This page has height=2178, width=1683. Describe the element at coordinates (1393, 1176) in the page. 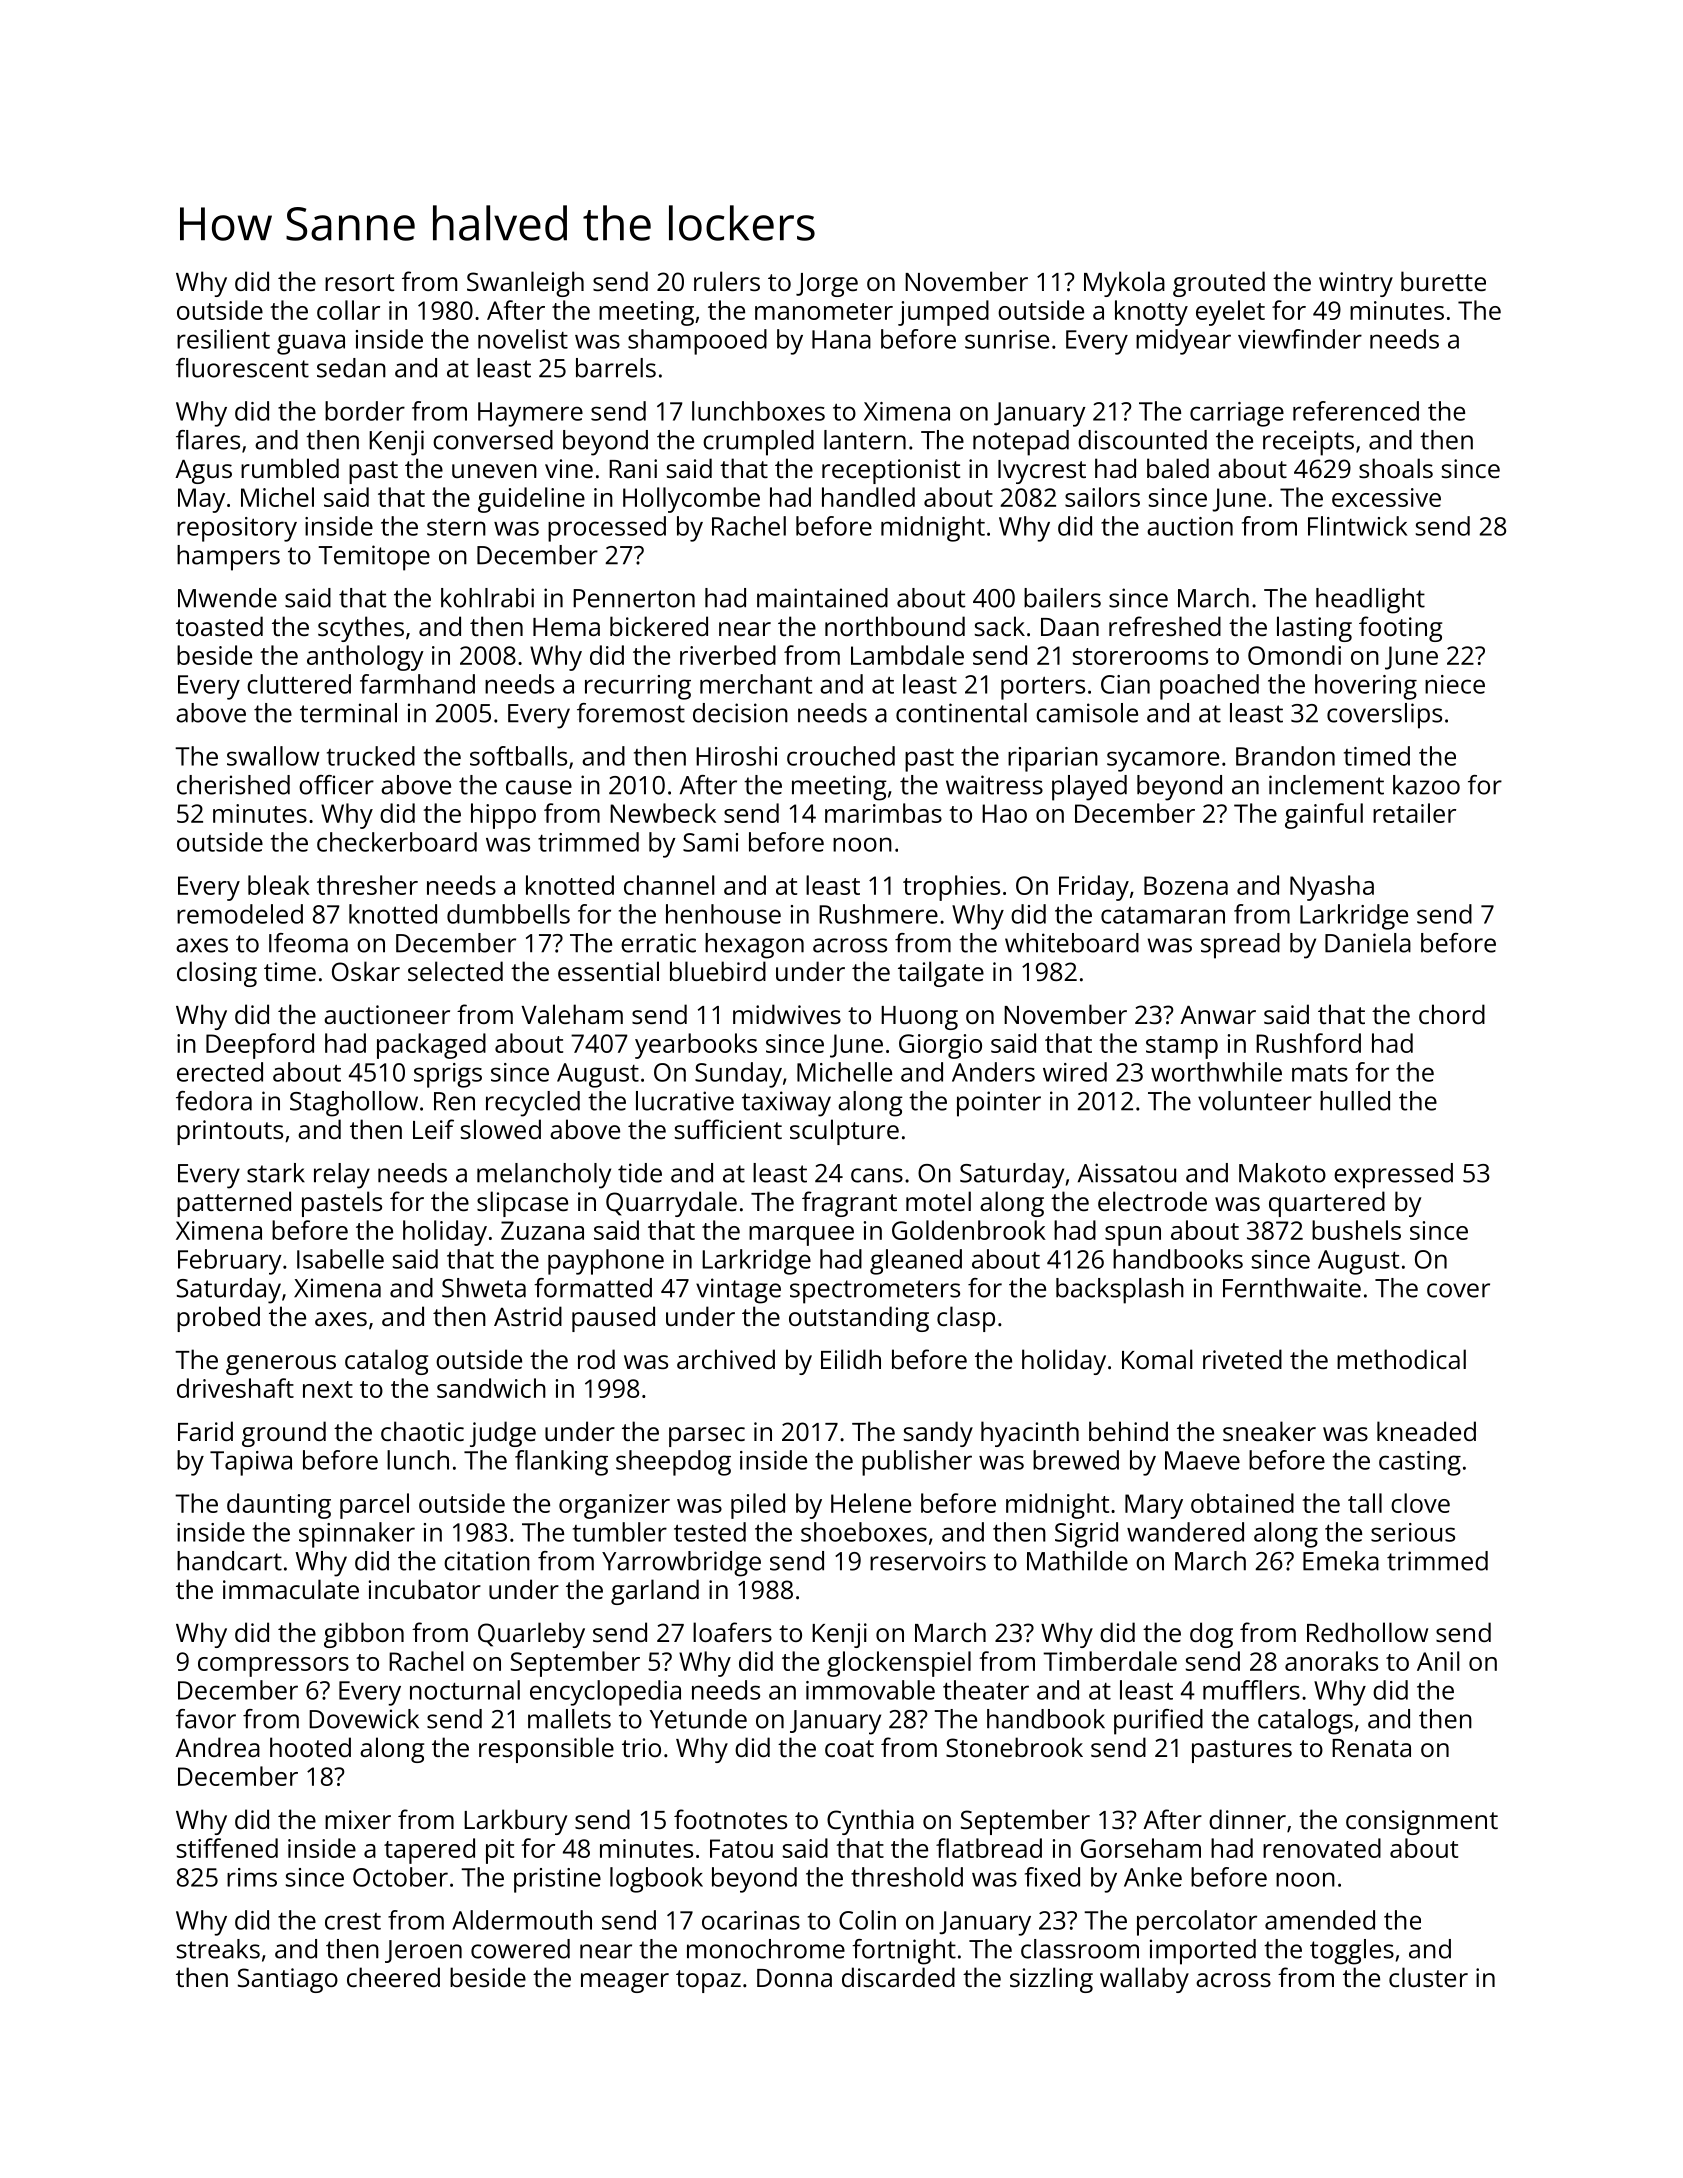

I see `expressed` at that location.
